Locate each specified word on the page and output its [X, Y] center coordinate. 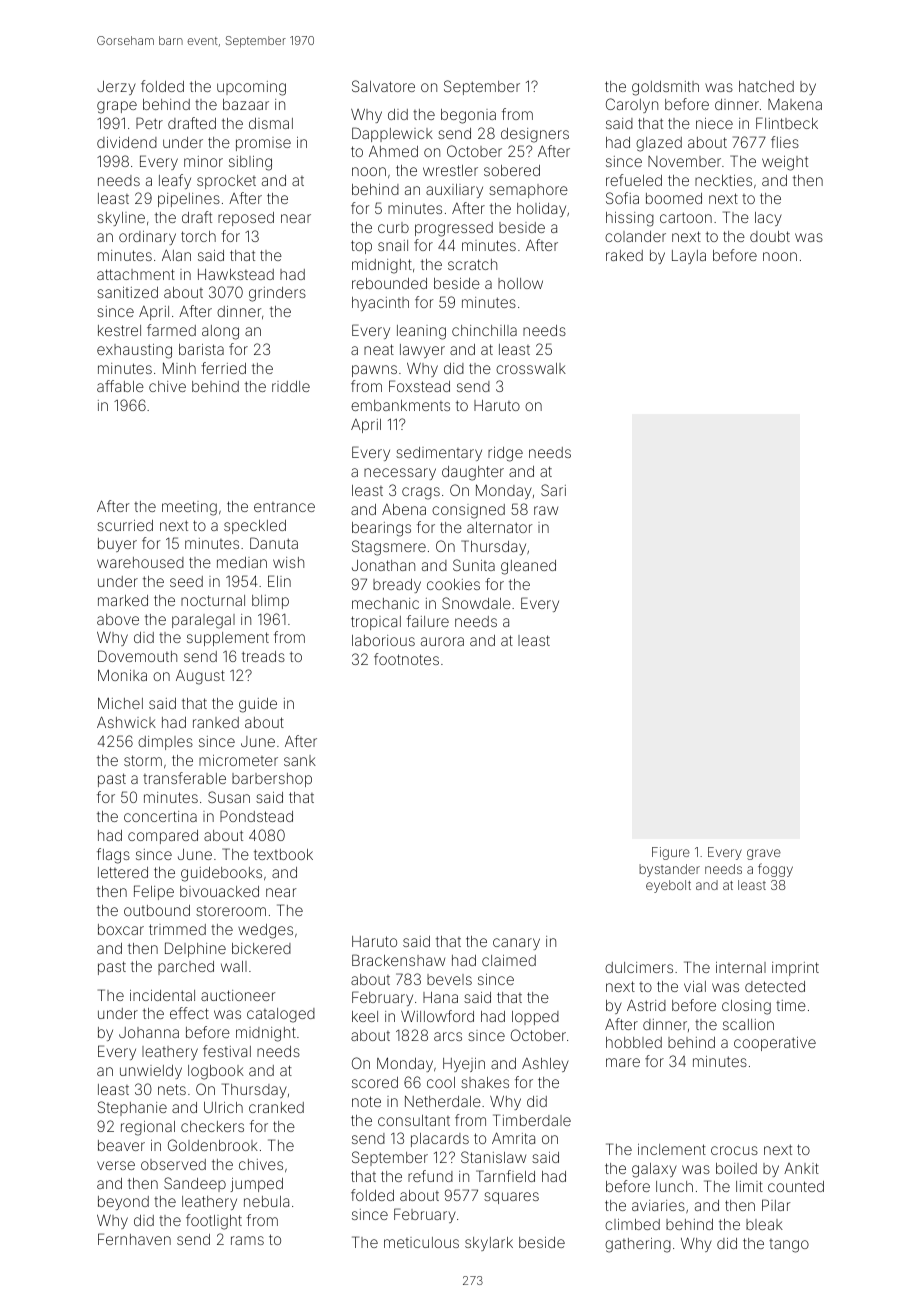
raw [546, 510]
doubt [770, 236]
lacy [768, 219]
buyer [117, 545]
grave [764, 854]
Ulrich [223, 1107]
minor [203, 161]
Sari [553, 490]
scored [375, 1082]
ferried [223, 368]
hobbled [634, 1042]
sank [300, 760]
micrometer [238, 760]
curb [393, 227]
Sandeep [195, 1184]
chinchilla [484, 330]
